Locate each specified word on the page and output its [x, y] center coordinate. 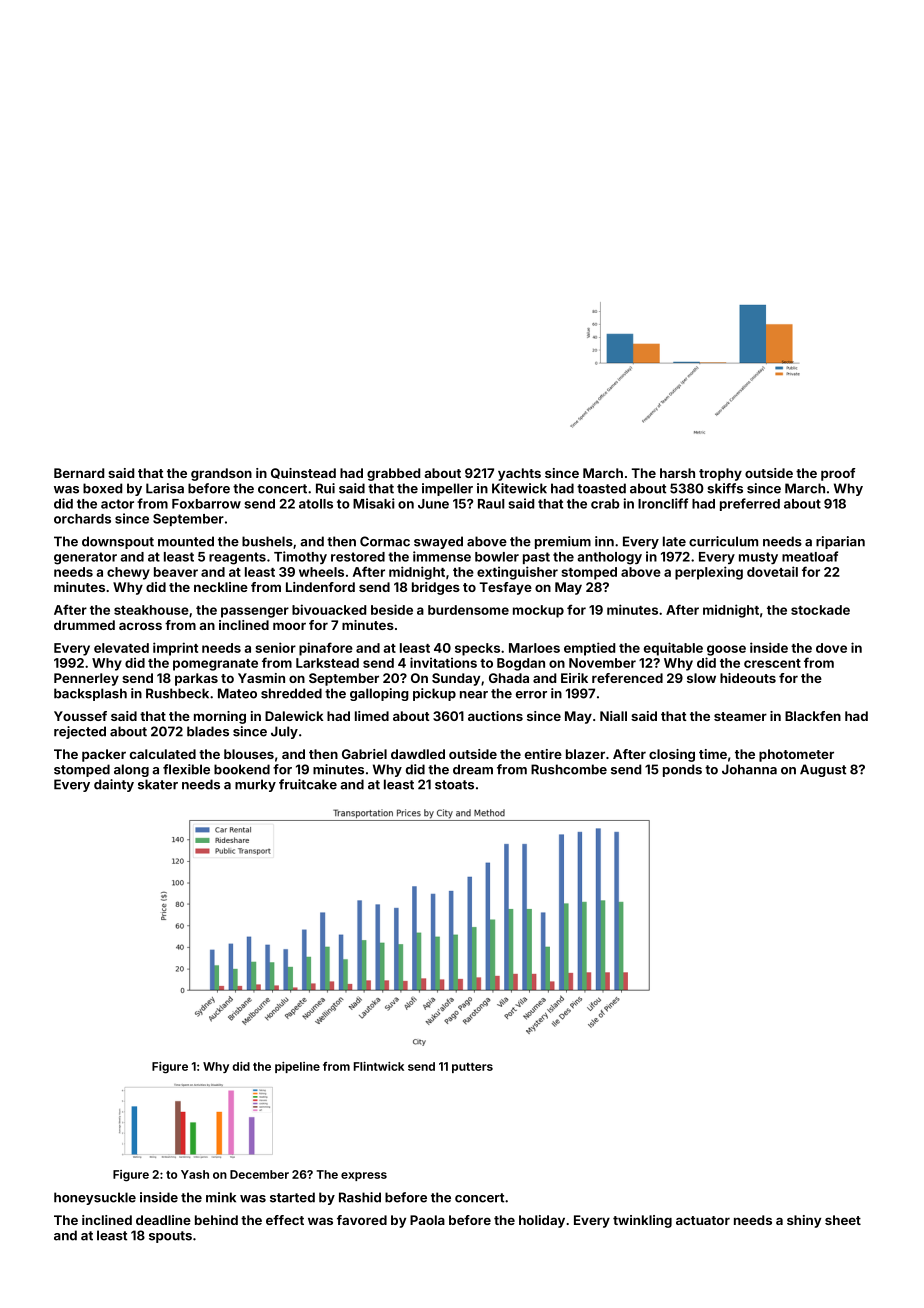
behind [216, 1220]
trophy [720, 474]
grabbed [393, 474]
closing [672, 755]
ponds [682, 770]
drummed [84, 625]
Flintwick [379, 1066]
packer [104, 755]
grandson [221, 474]
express [364, 1176]
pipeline [297, 1067]
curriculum [723, 541]
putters [472, 1068]
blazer [585, 754]
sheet [843, 1220]
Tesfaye [505, 588]
